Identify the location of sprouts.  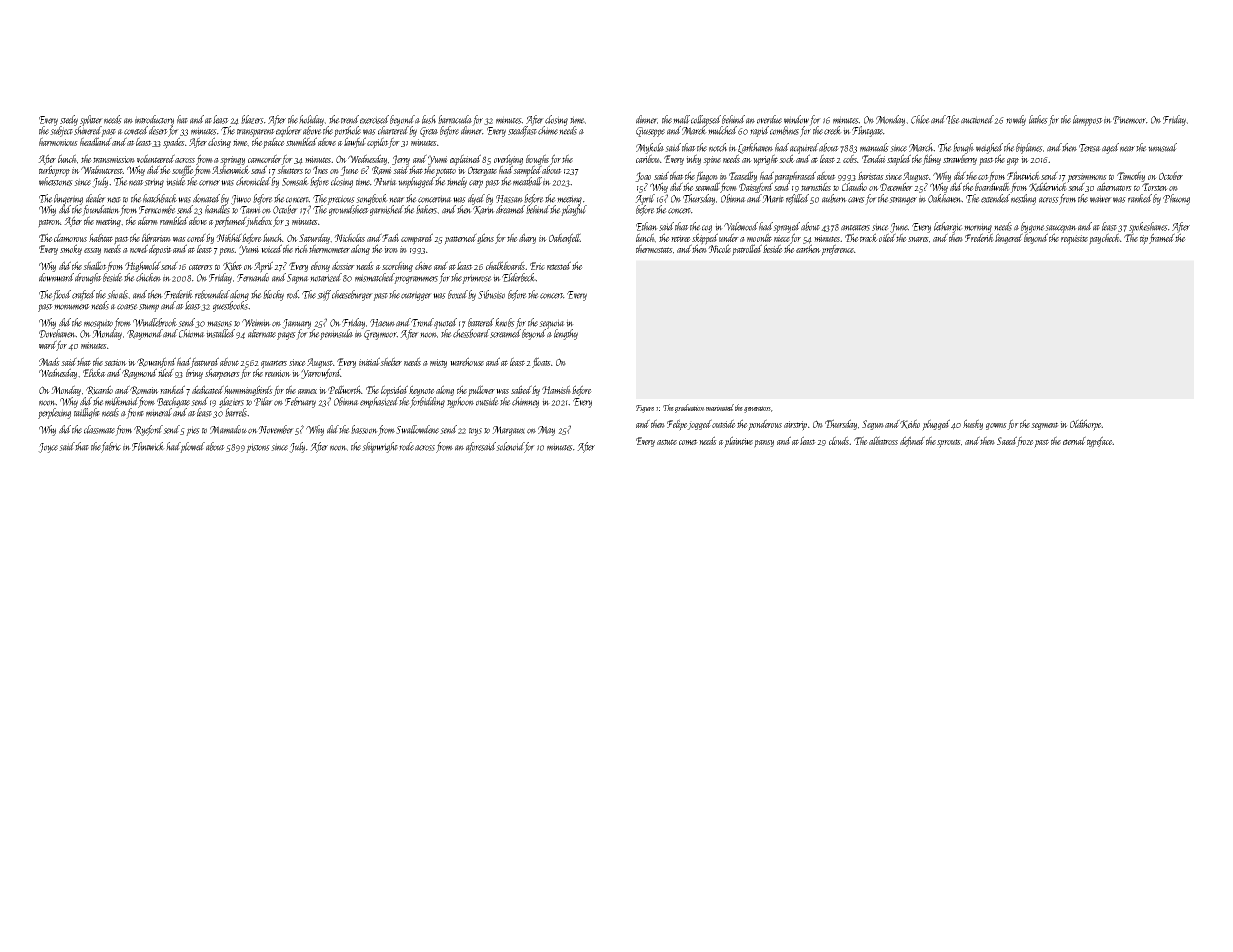
(949, 443).
